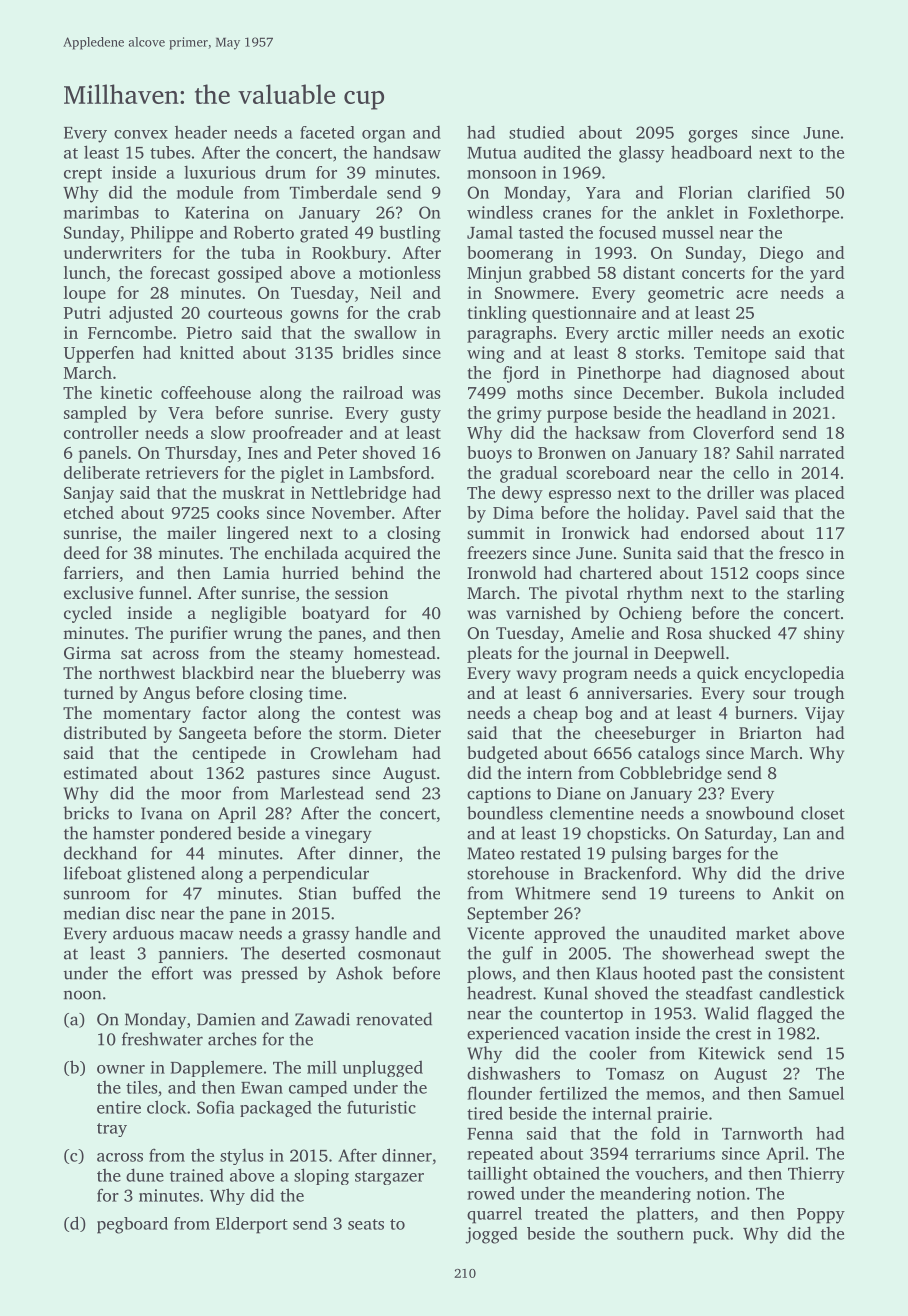 Image resolution: width=908 pixels, height=1316 pixels. What do you see at coordinates (579, 793) in the screenshot?
I see `Diane` at bounding box center [579, 793].
